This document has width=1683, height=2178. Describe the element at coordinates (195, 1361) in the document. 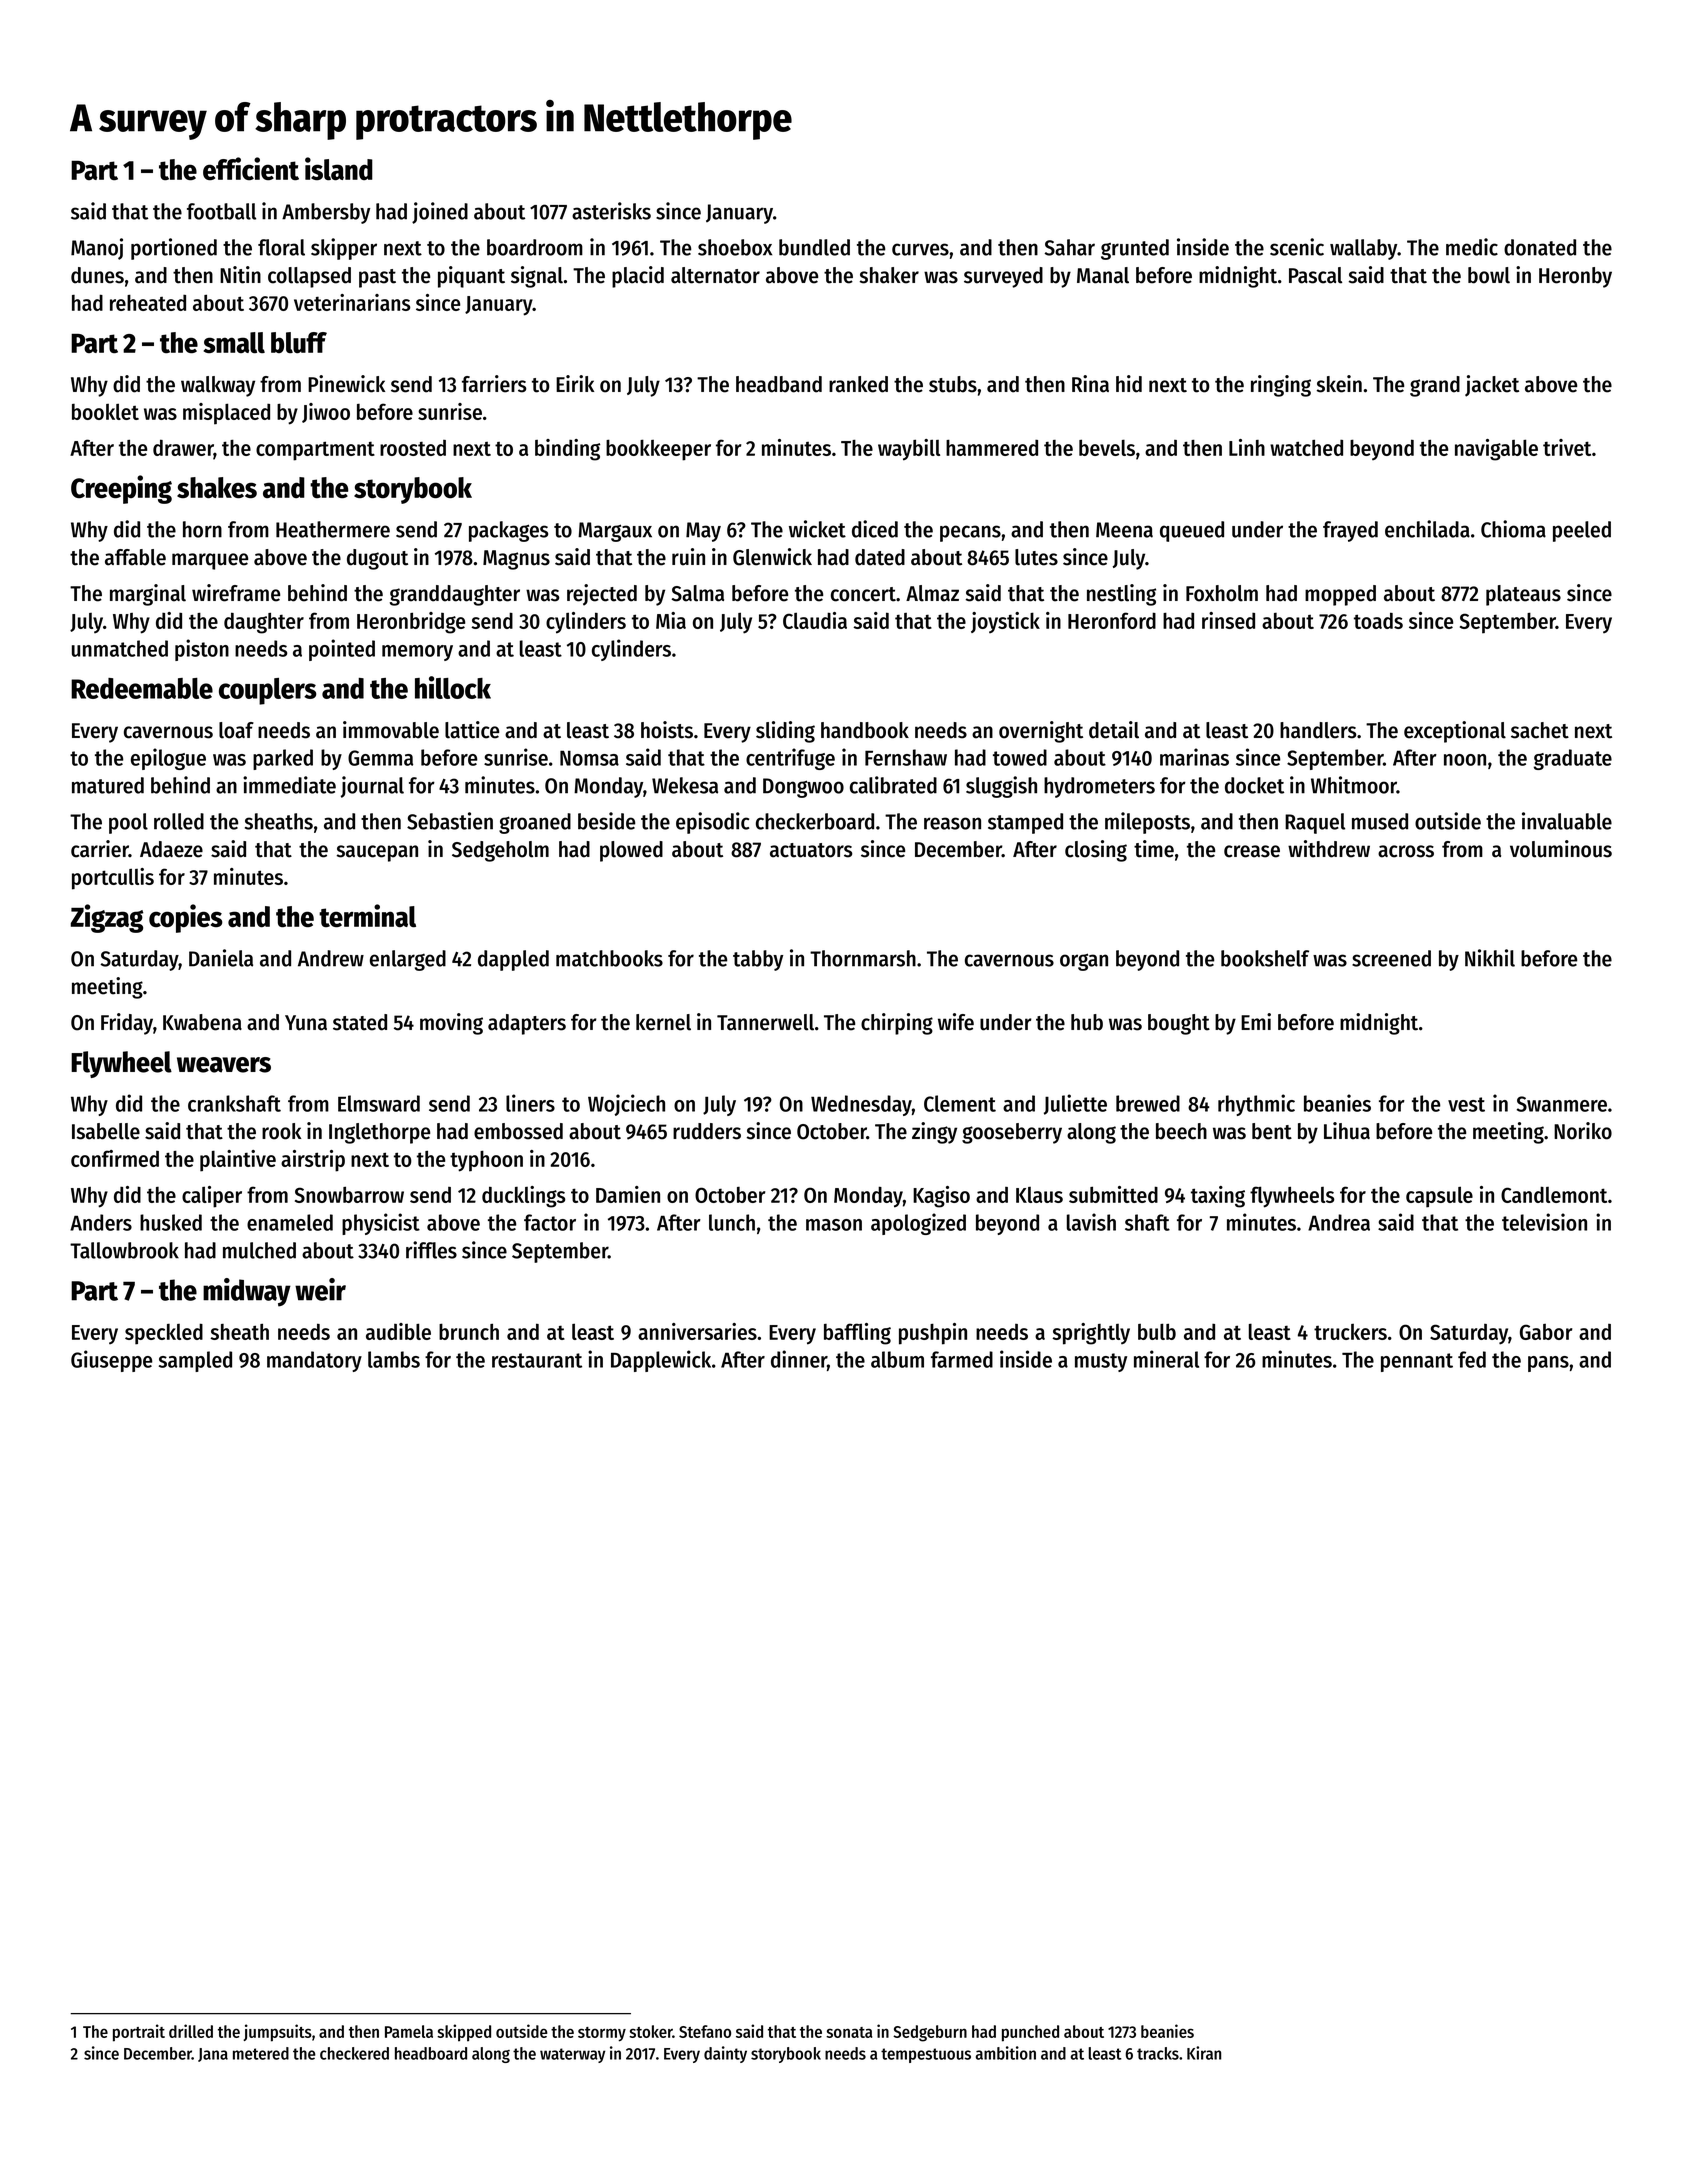

I see `sampled` at that location.
